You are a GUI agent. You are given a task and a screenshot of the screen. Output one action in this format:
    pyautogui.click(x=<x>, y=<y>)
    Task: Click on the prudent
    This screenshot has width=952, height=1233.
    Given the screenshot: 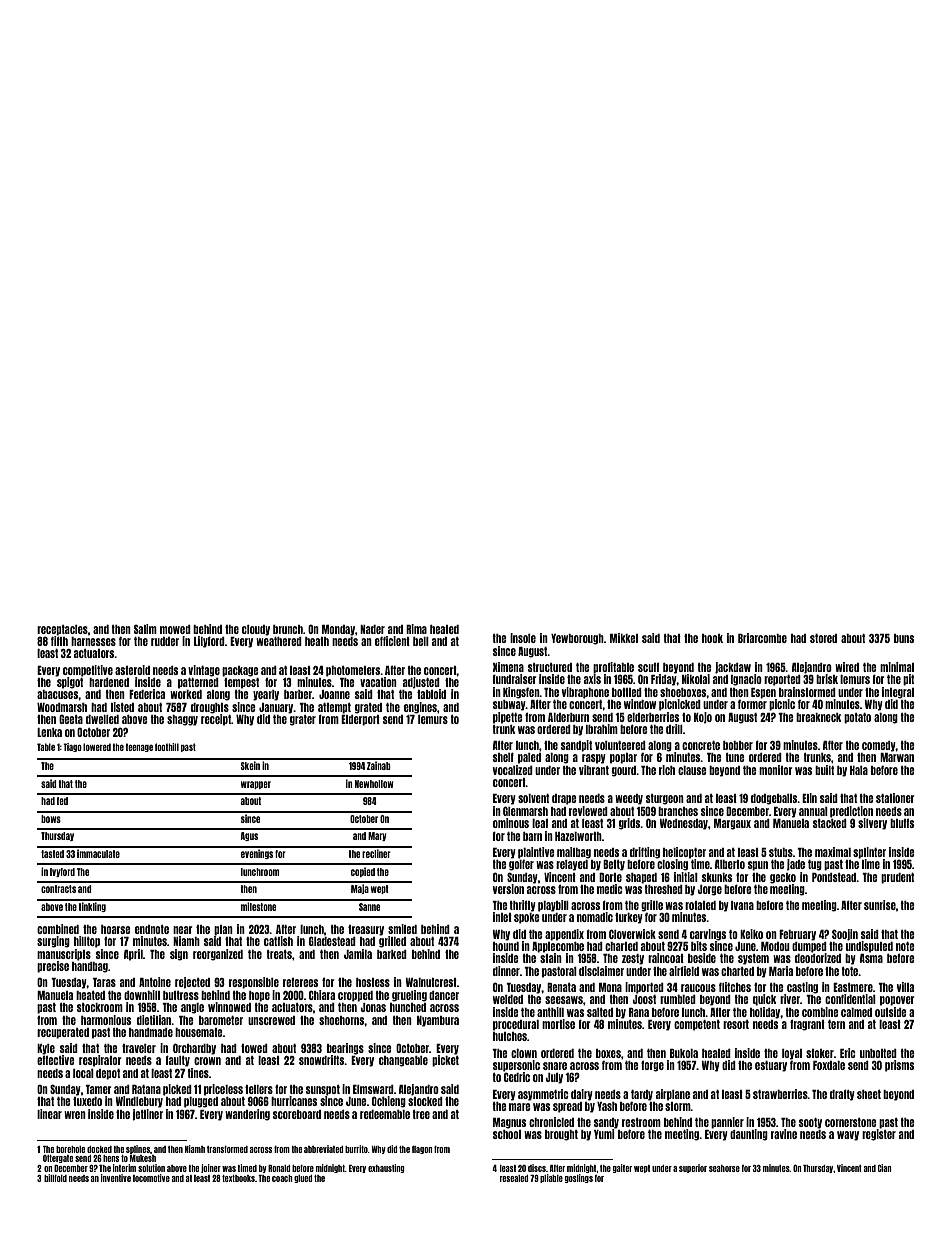 What is the action you would take?
    pyautogui.click(x=897, y=878)
